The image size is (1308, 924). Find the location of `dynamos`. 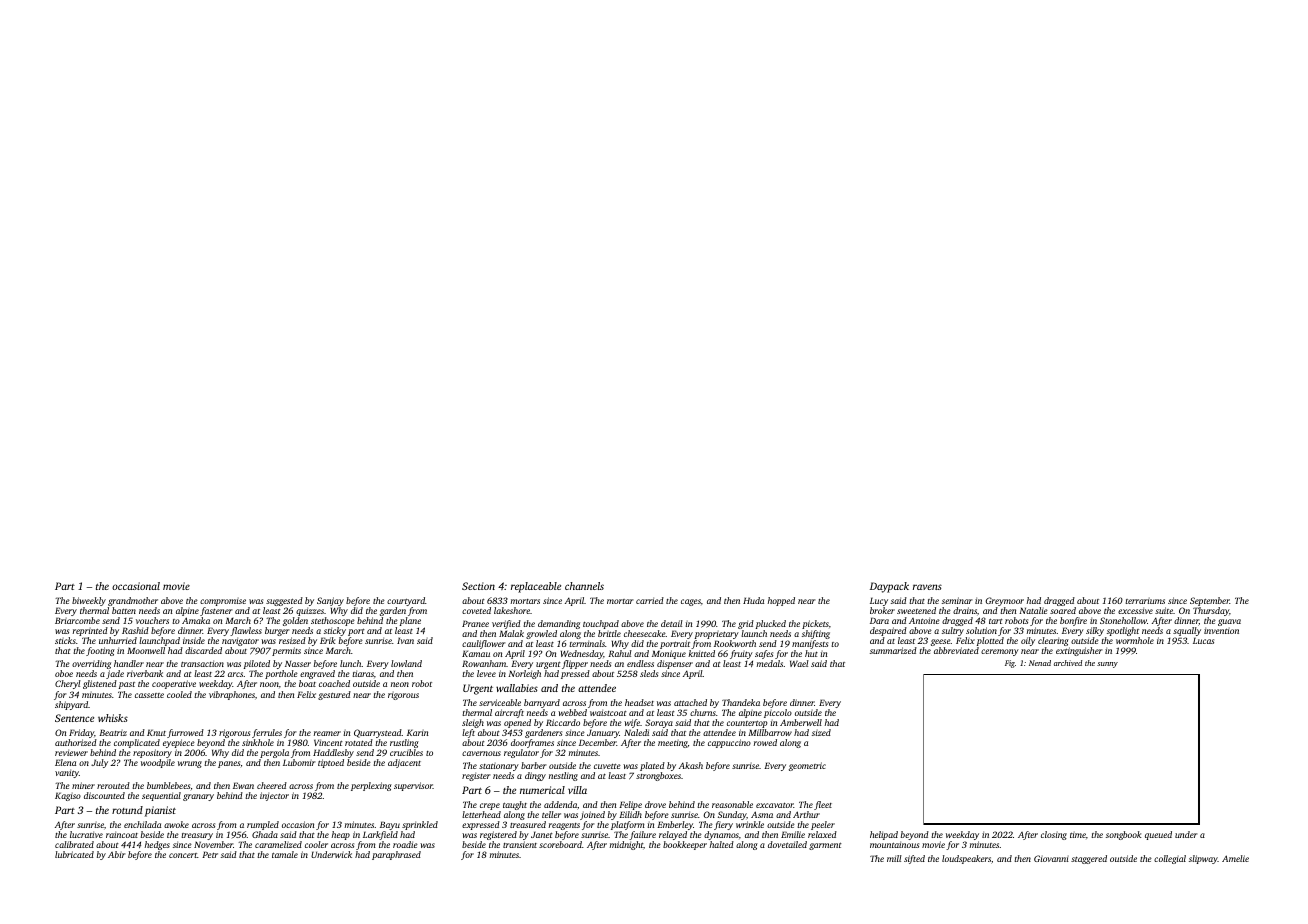

dynamos is located at coordinates (721, 835).
